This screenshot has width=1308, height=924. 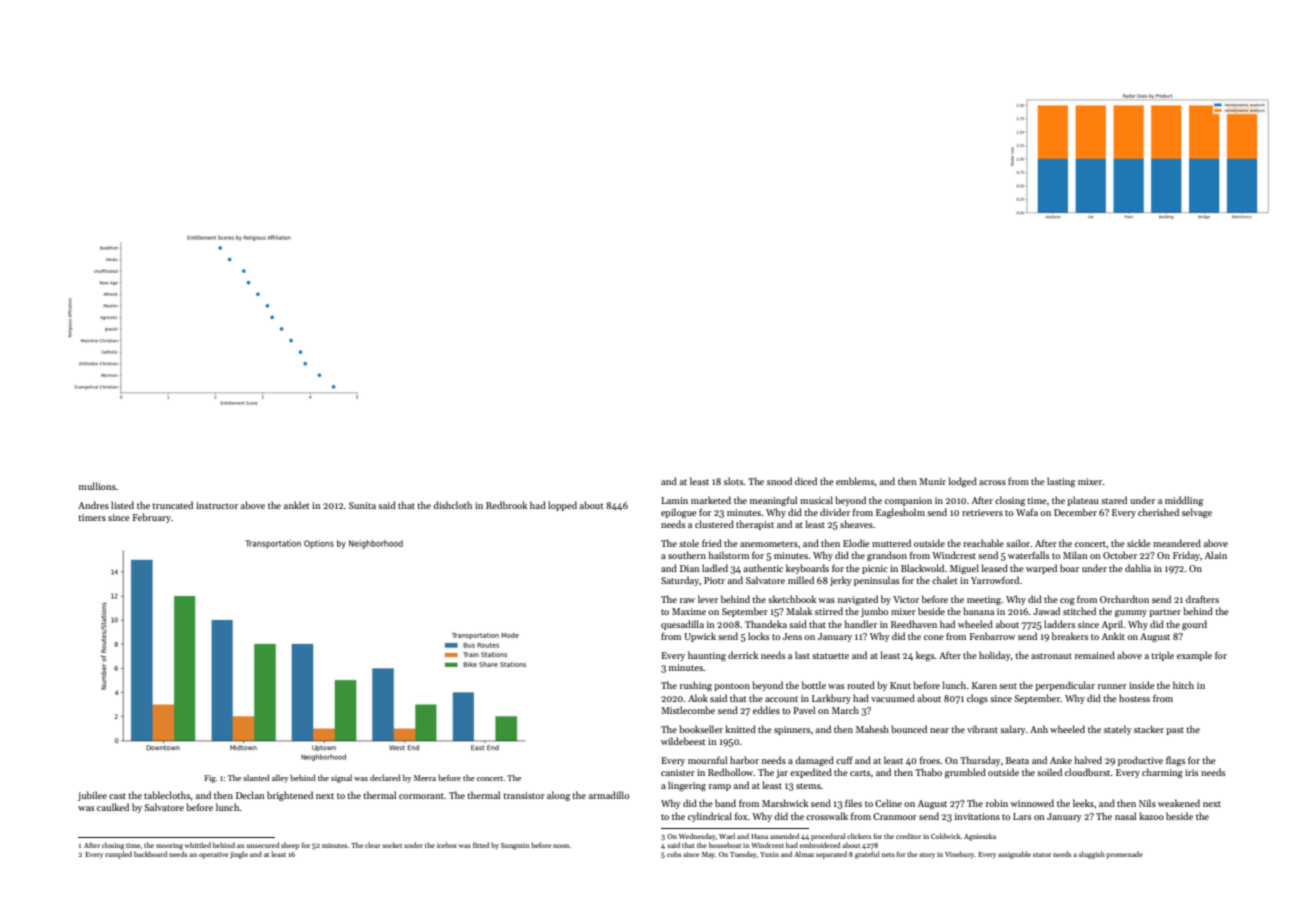 I want to click on socket, so click(x=392, y=845).
